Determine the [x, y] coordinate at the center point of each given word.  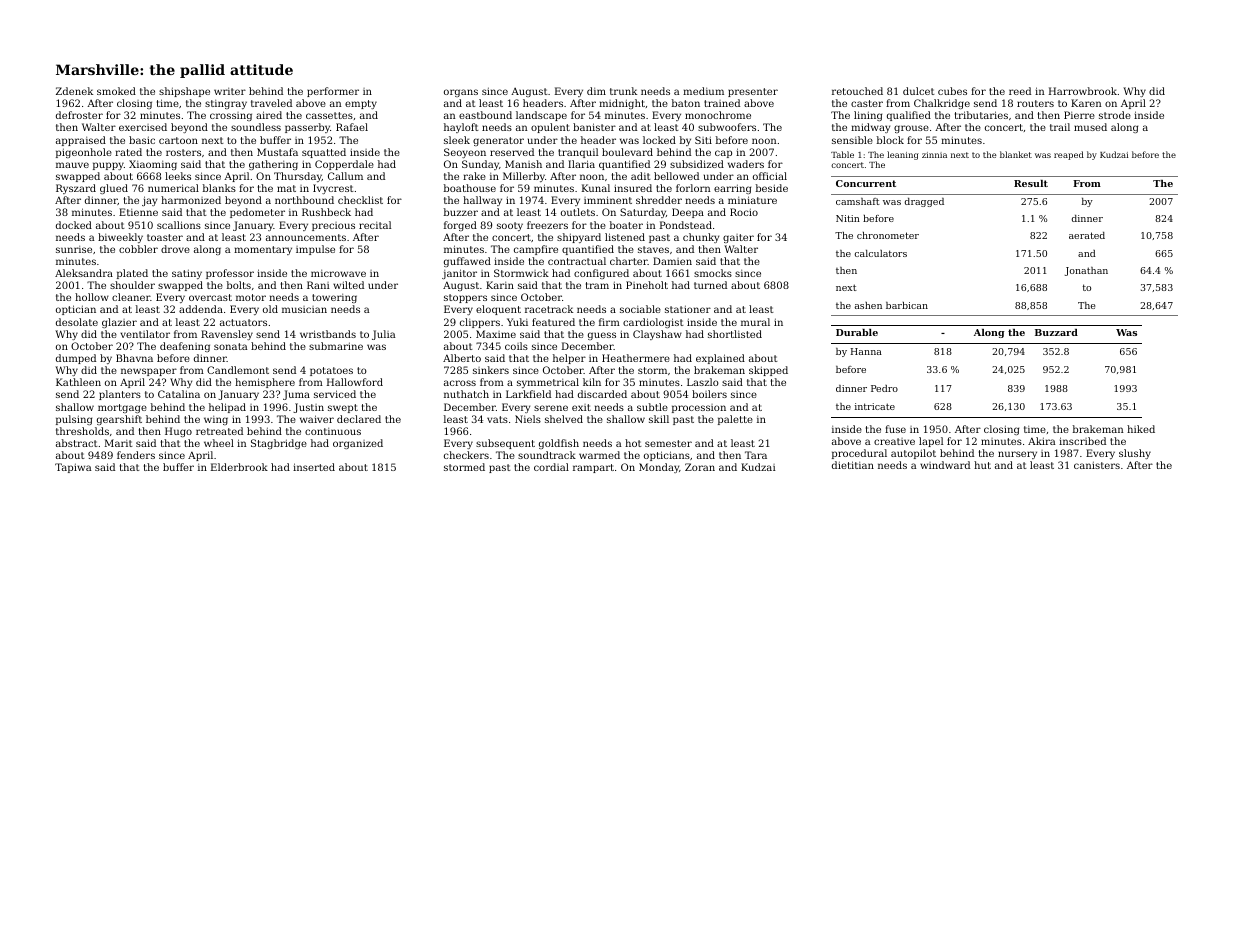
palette [735, 420]
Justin [308, 408]
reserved [512, 152]
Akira [1041, 441]
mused [1090, 127]
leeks [178, 176]
